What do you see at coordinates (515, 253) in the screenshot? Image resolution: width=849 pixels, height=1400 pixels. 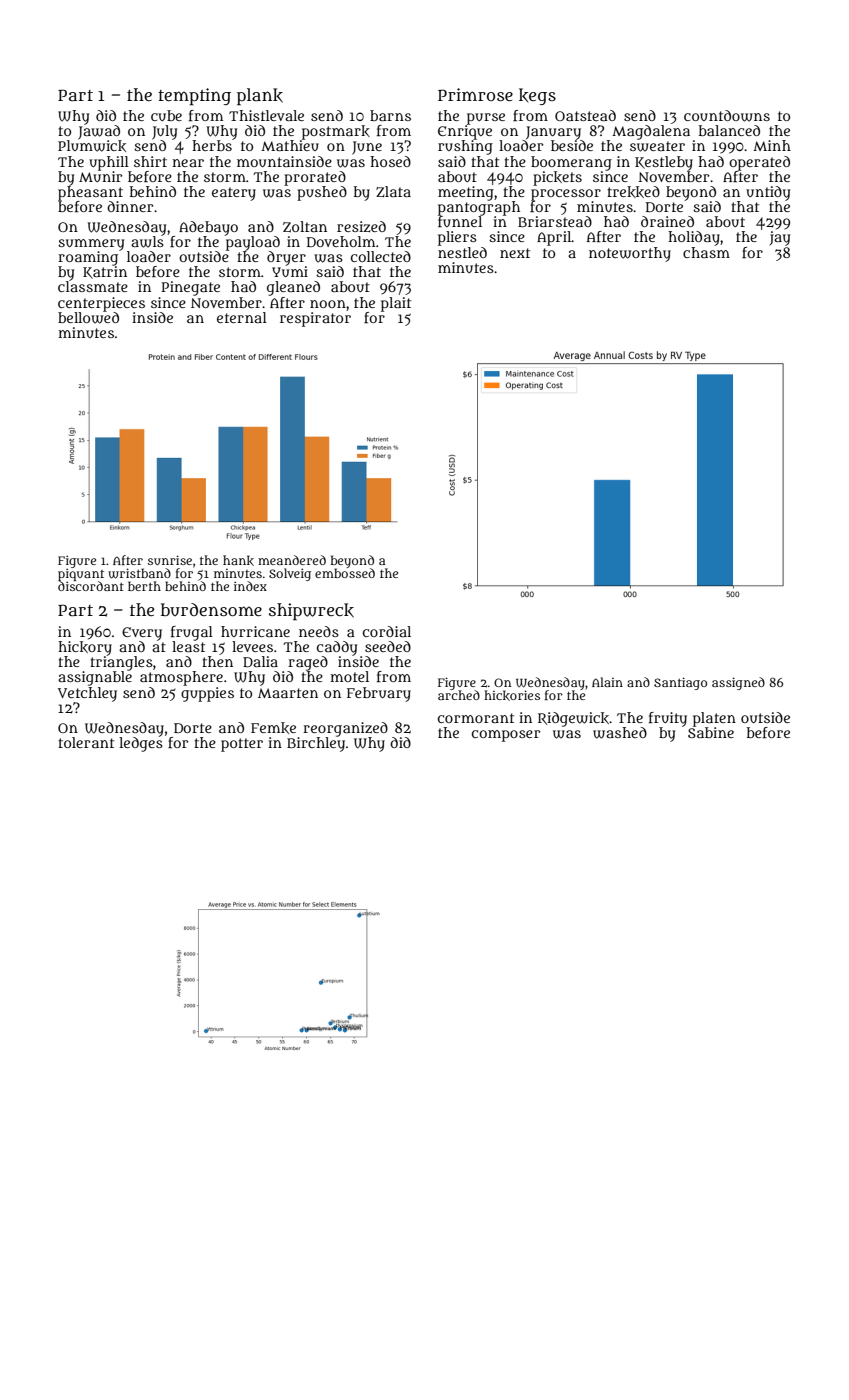 I see `next` at bounding box center [515, 253].
